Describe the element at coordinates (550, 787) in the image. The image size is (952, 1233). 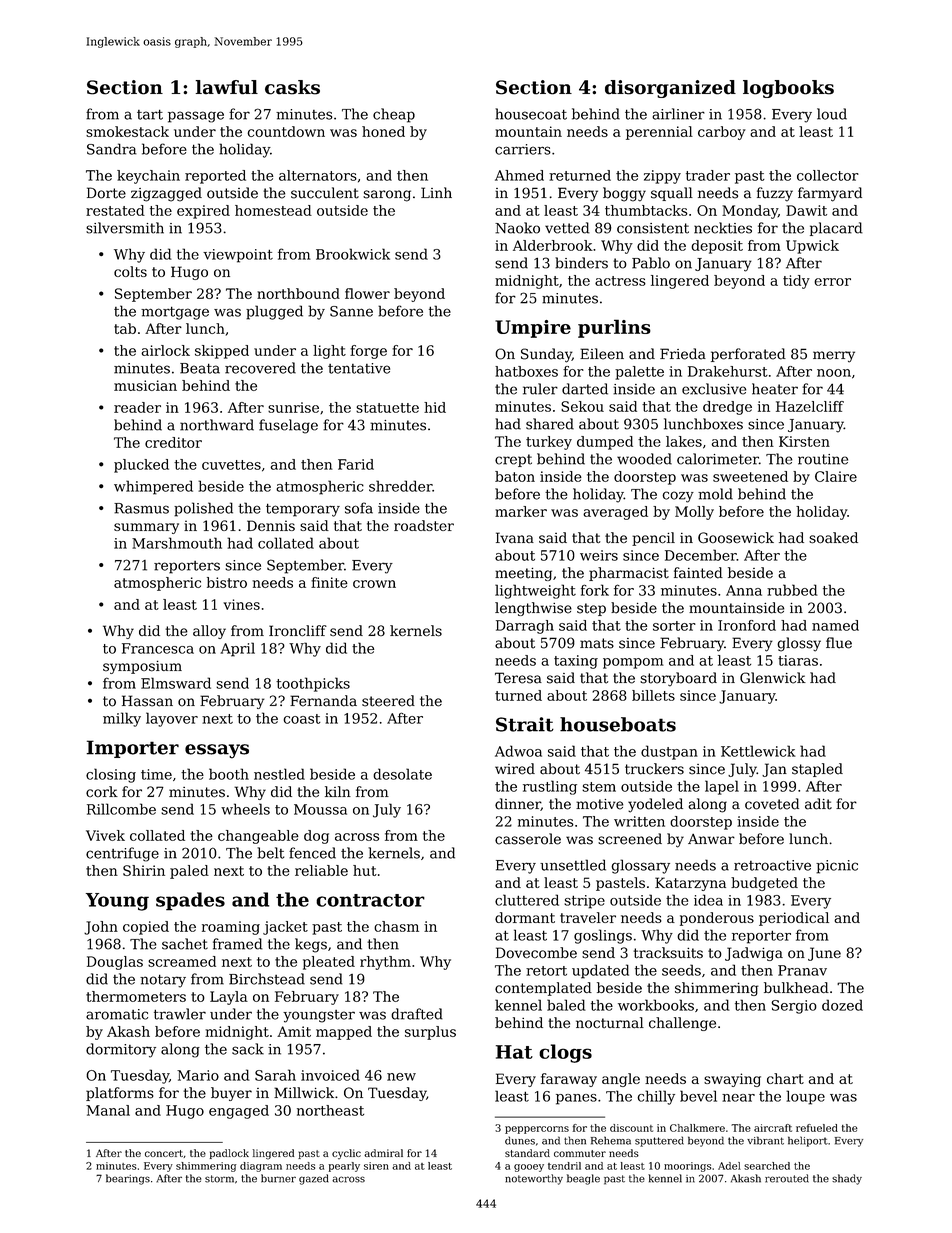
I see `rustling` at that location.
